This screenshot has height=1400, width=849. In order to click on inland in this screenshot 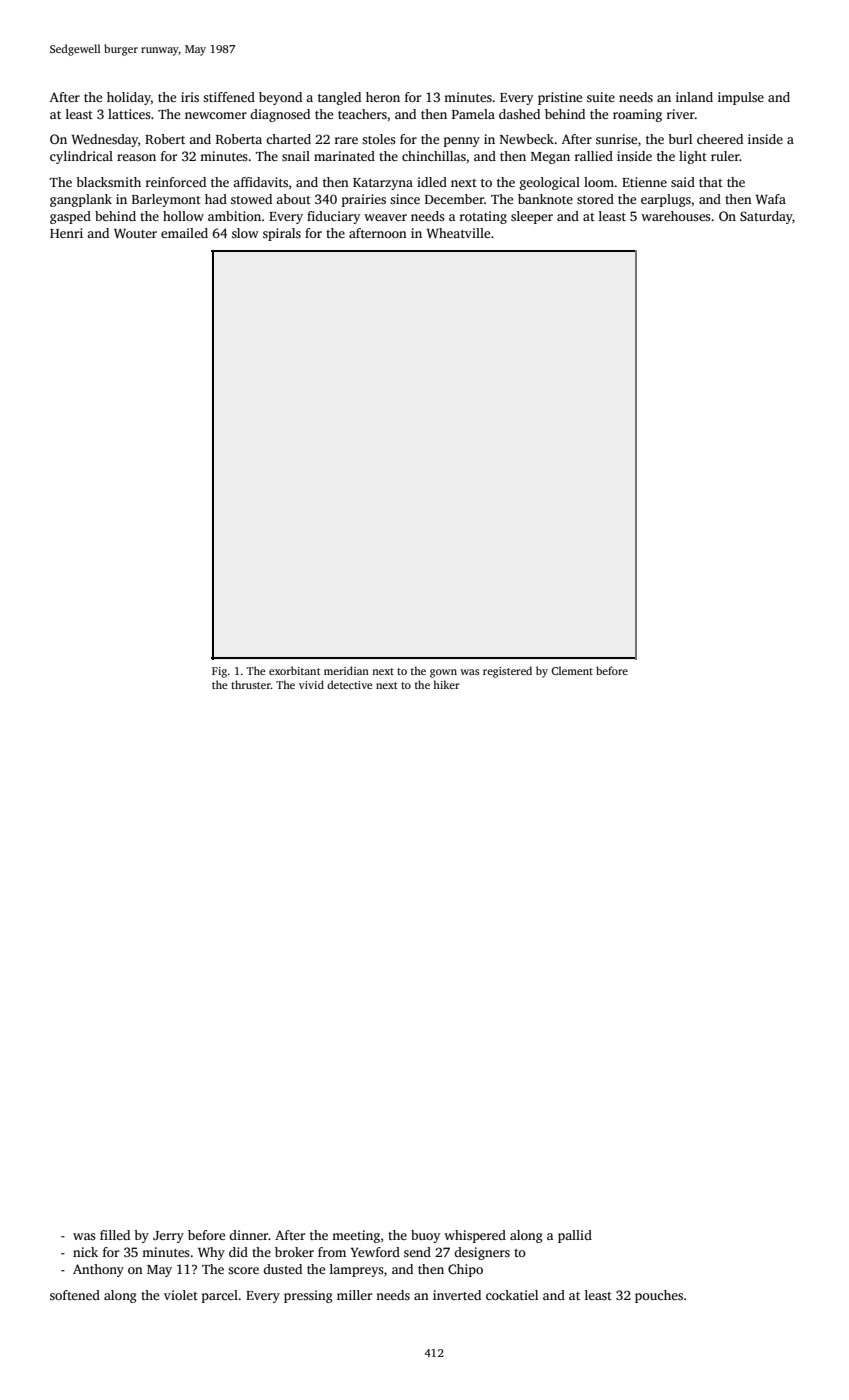, I will do `click(694, 97)`.
